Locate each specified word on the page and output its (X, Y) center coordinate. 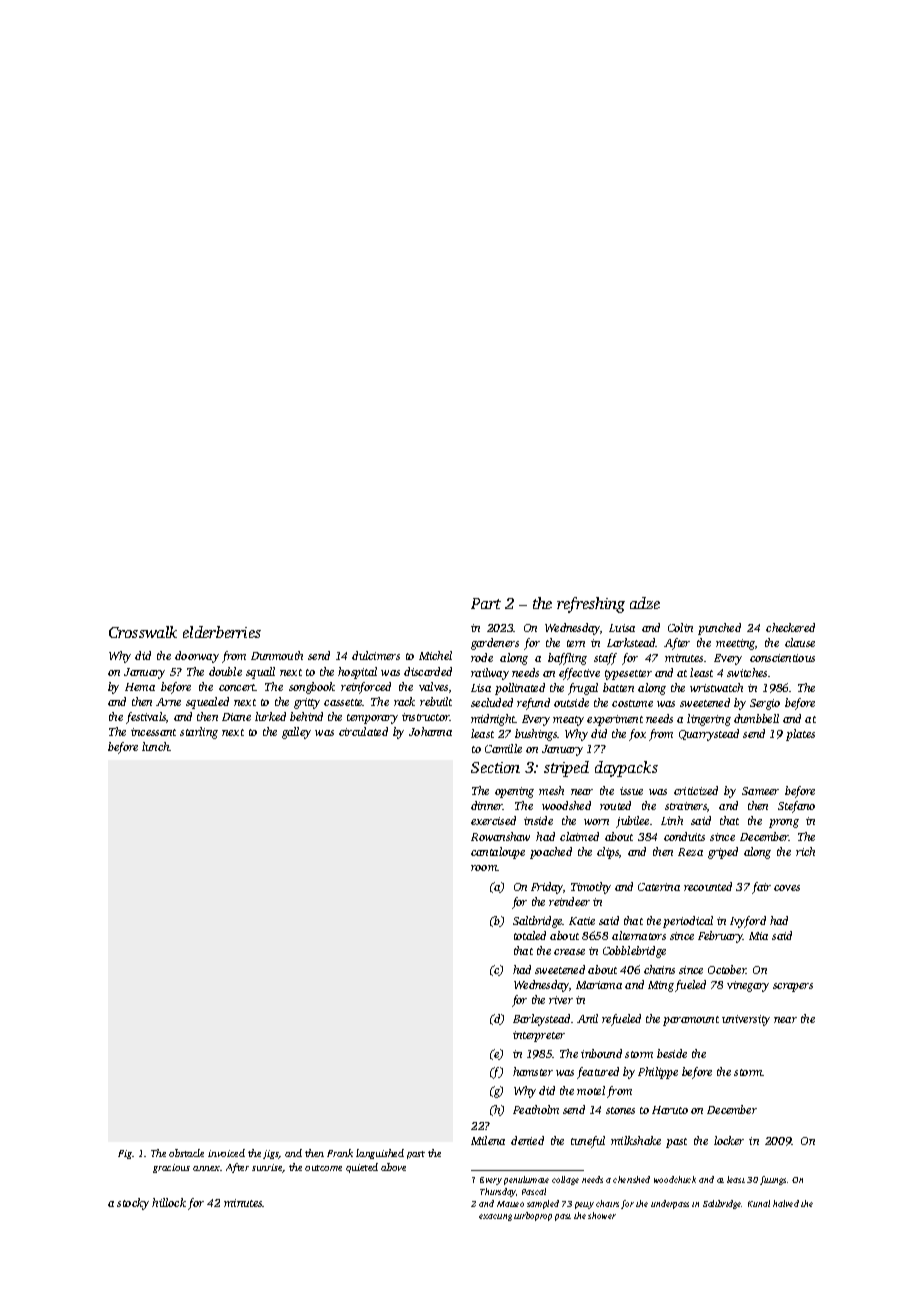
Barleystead (541, 1020)
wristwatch (716, 687)
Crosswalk (143, 632)
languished (380, 1154)
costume (632, 703)
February (720, 937)
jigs (271, 1154)
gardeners (495, 644)
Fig (125, 1154)
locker (729, 1140)
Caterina (659, 887)
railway (490, 674)
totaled (530, 935)
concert (237, 687)
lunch (156, 746)
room (484, 868)
